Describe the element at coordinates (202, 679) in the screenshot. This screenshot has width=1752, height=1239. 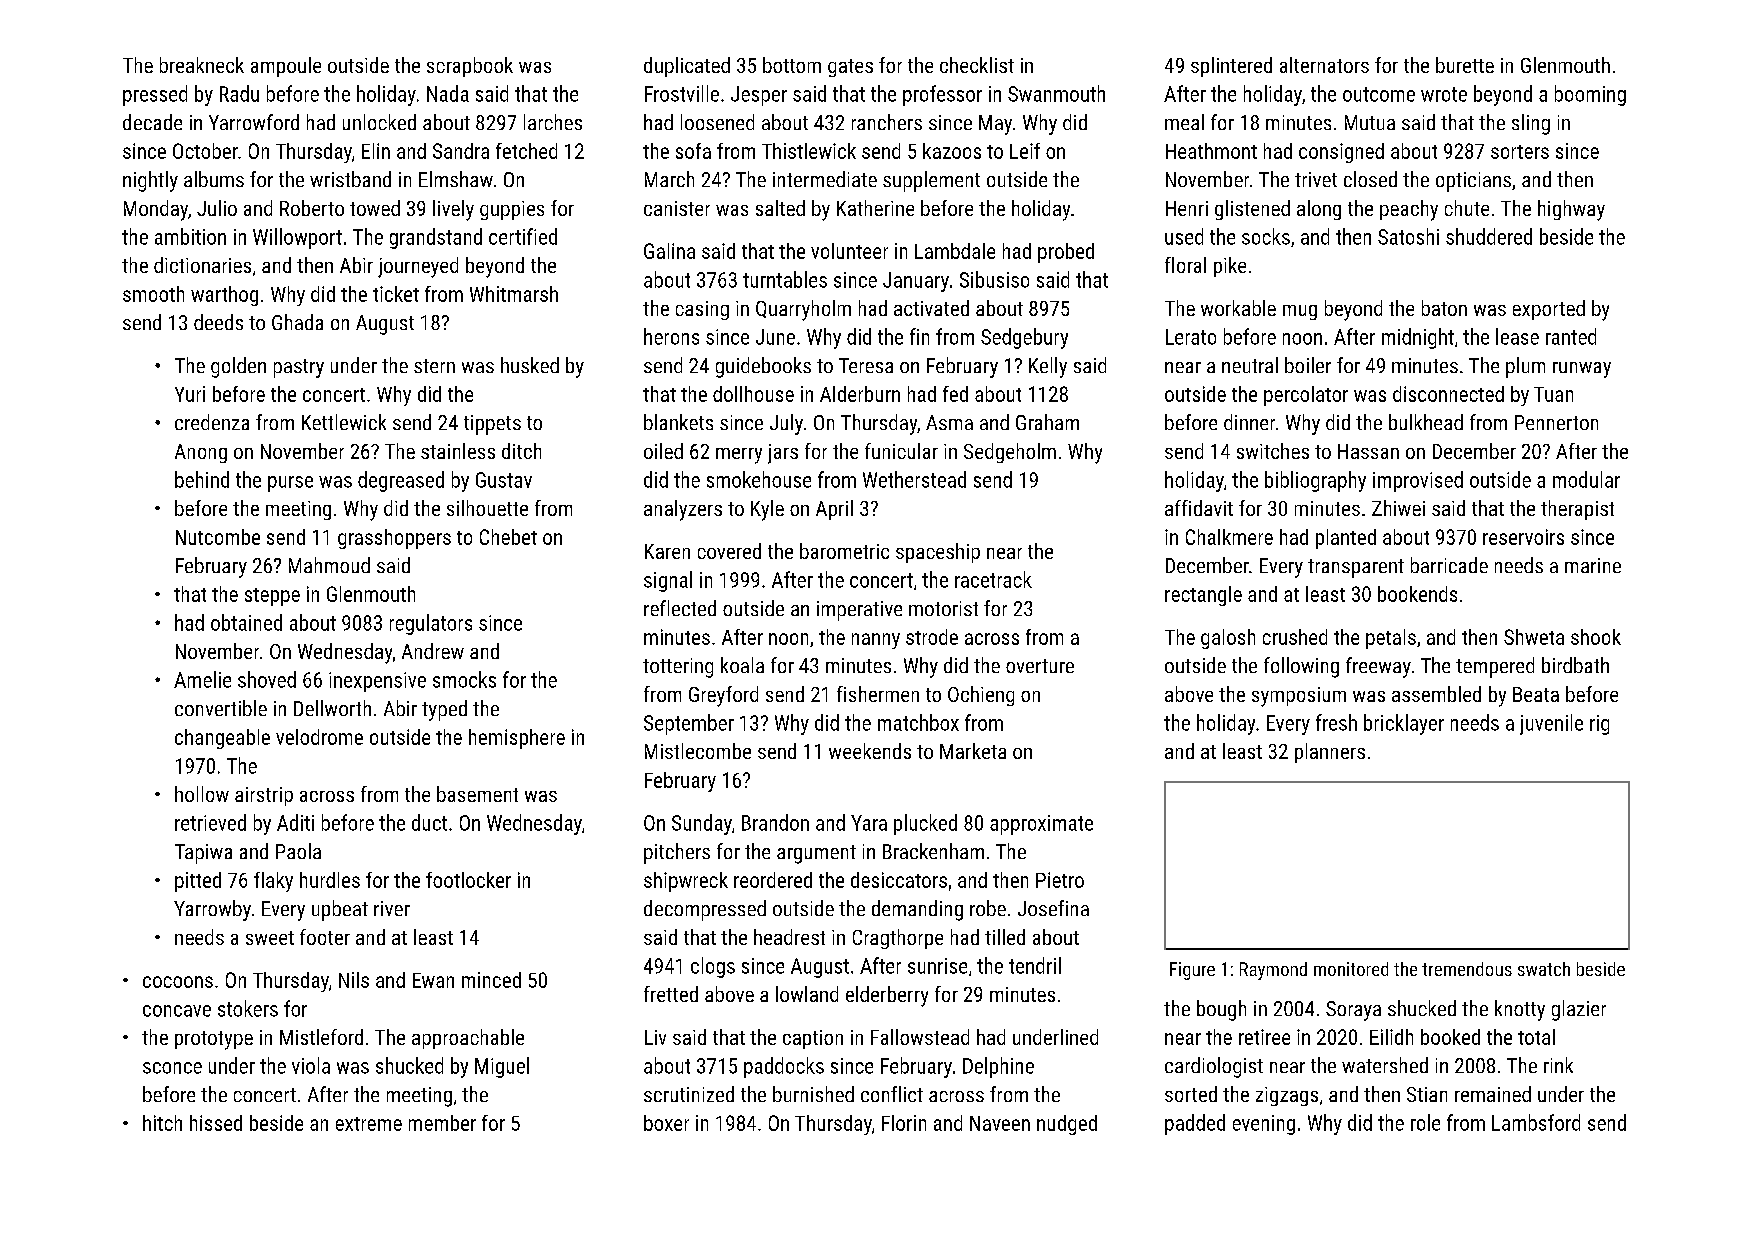
I see `Amelie` at that location.
